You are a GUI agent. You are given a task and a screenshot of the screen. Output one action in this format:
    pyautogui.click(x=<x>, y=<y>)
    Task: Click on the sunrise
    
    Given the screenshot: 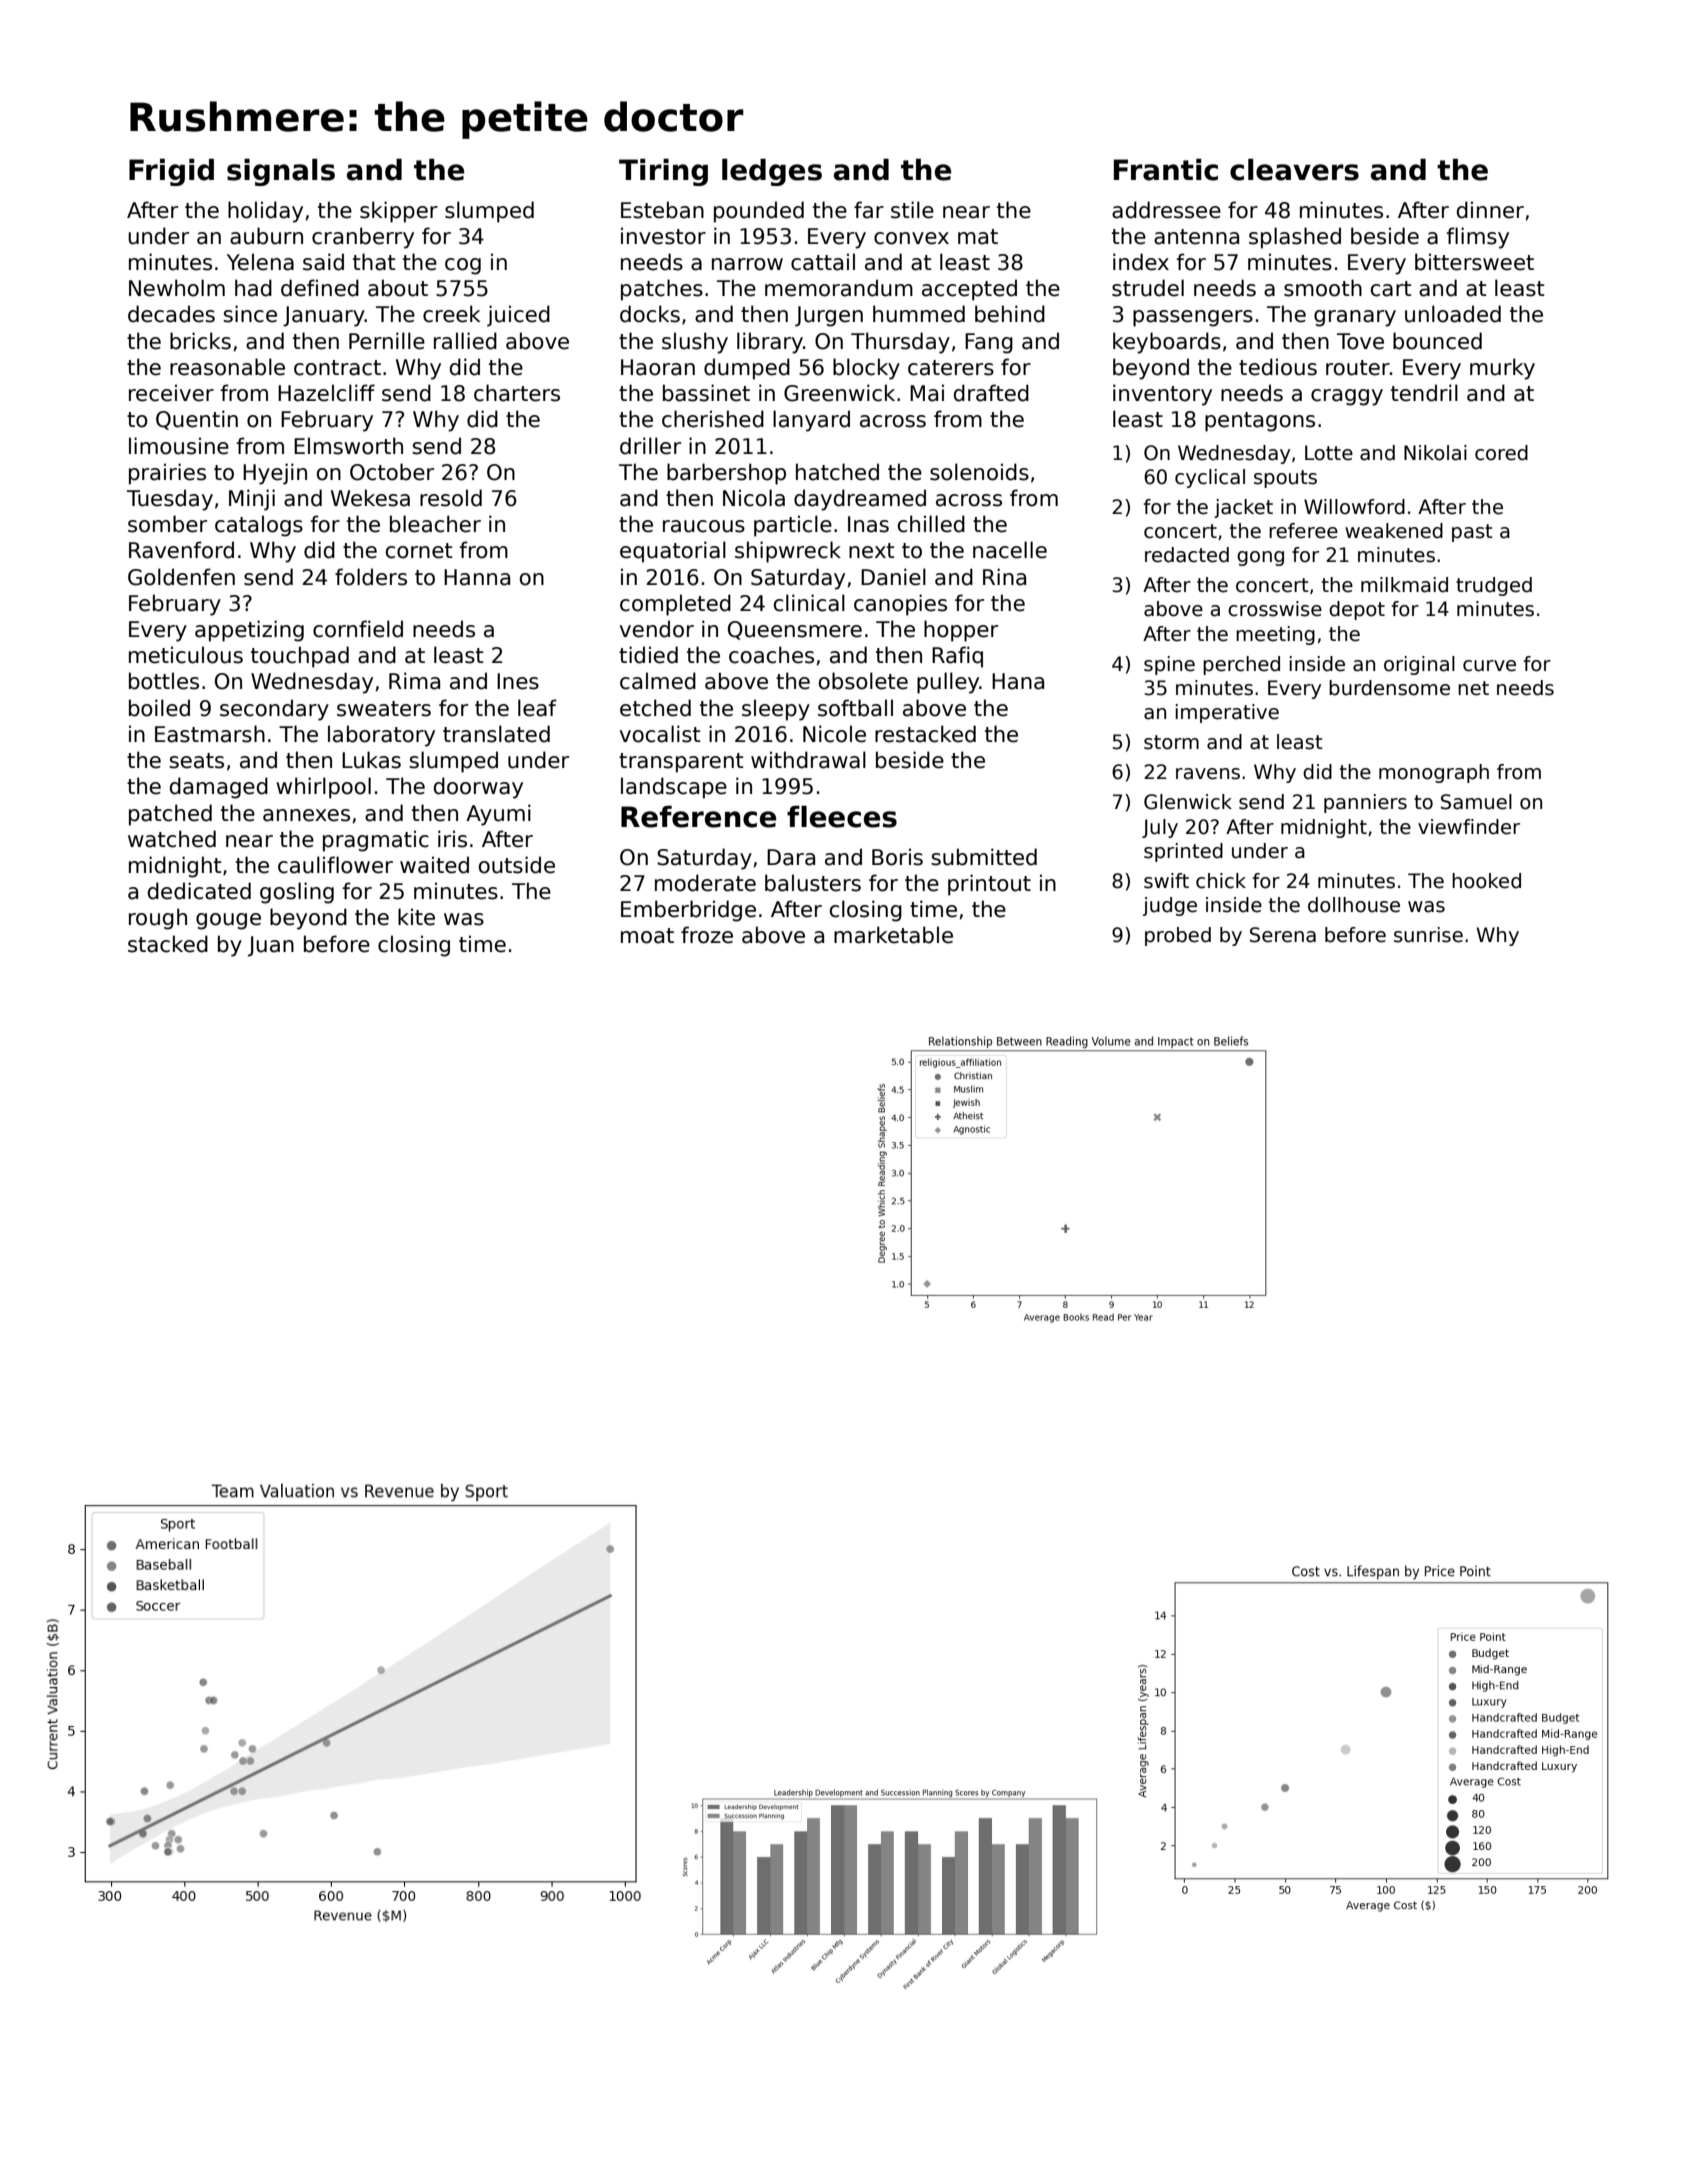 What is the action you would take?
    pyautogui.click(x=1428, y=935)
